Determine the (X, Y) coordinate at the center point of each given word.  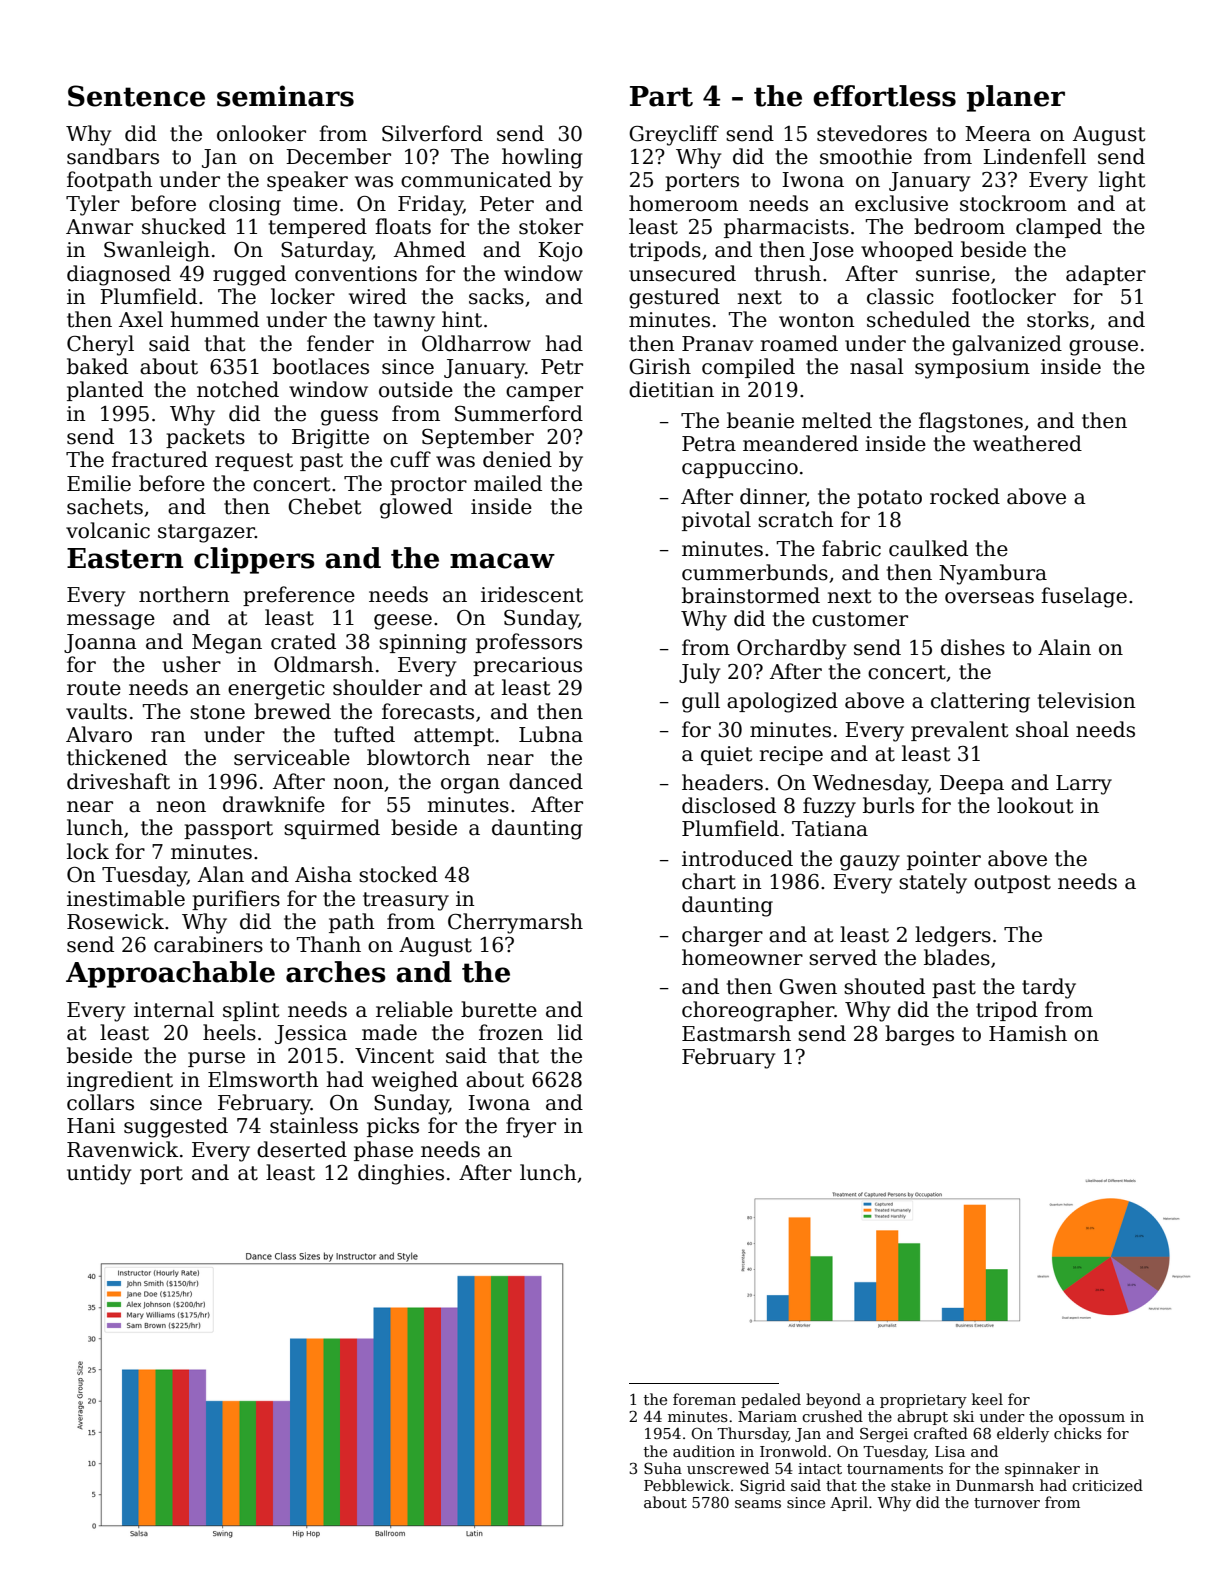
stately (933, 883)
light (1122, 181)
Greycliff (674, 135)
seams (758, 1504)
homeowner (742, 957)
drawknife (274, 804)
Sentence (136, 96)
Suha (663, 1468)
